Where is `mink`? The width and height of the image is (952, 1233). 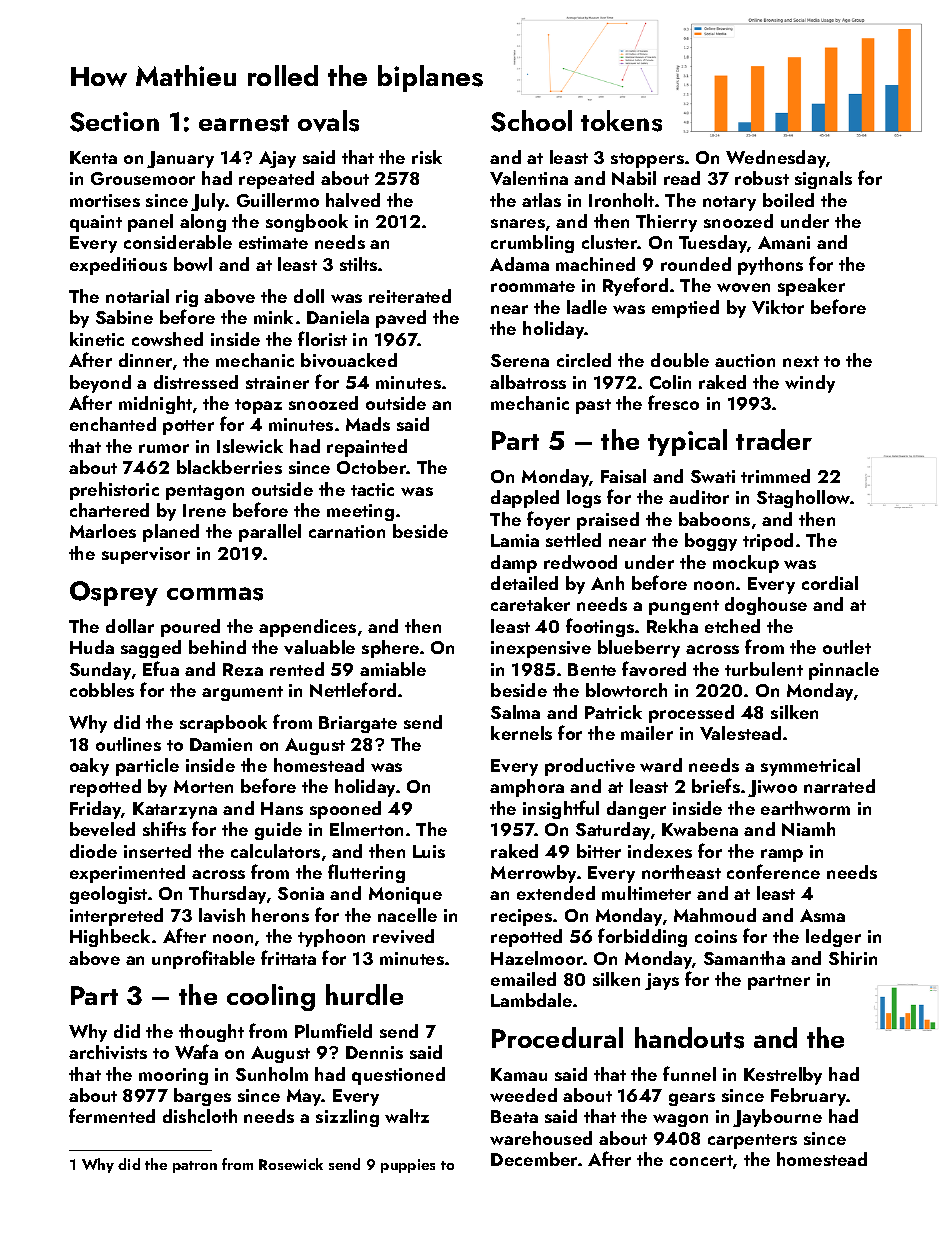 mink is located at coordinates (273, 317).
